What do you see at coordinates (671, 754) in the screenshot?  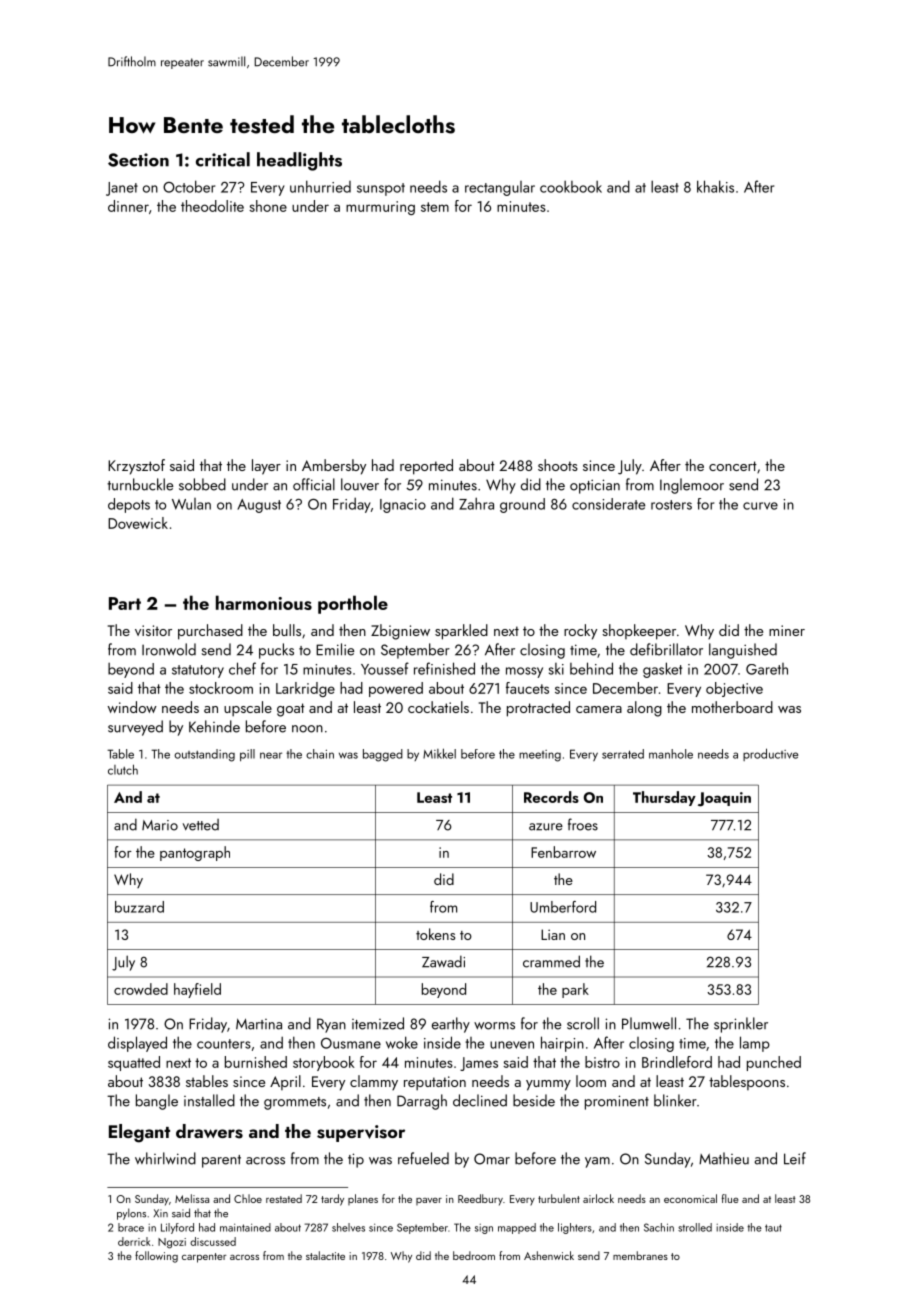 I see `manhole` at bounding box center [671, 754].
